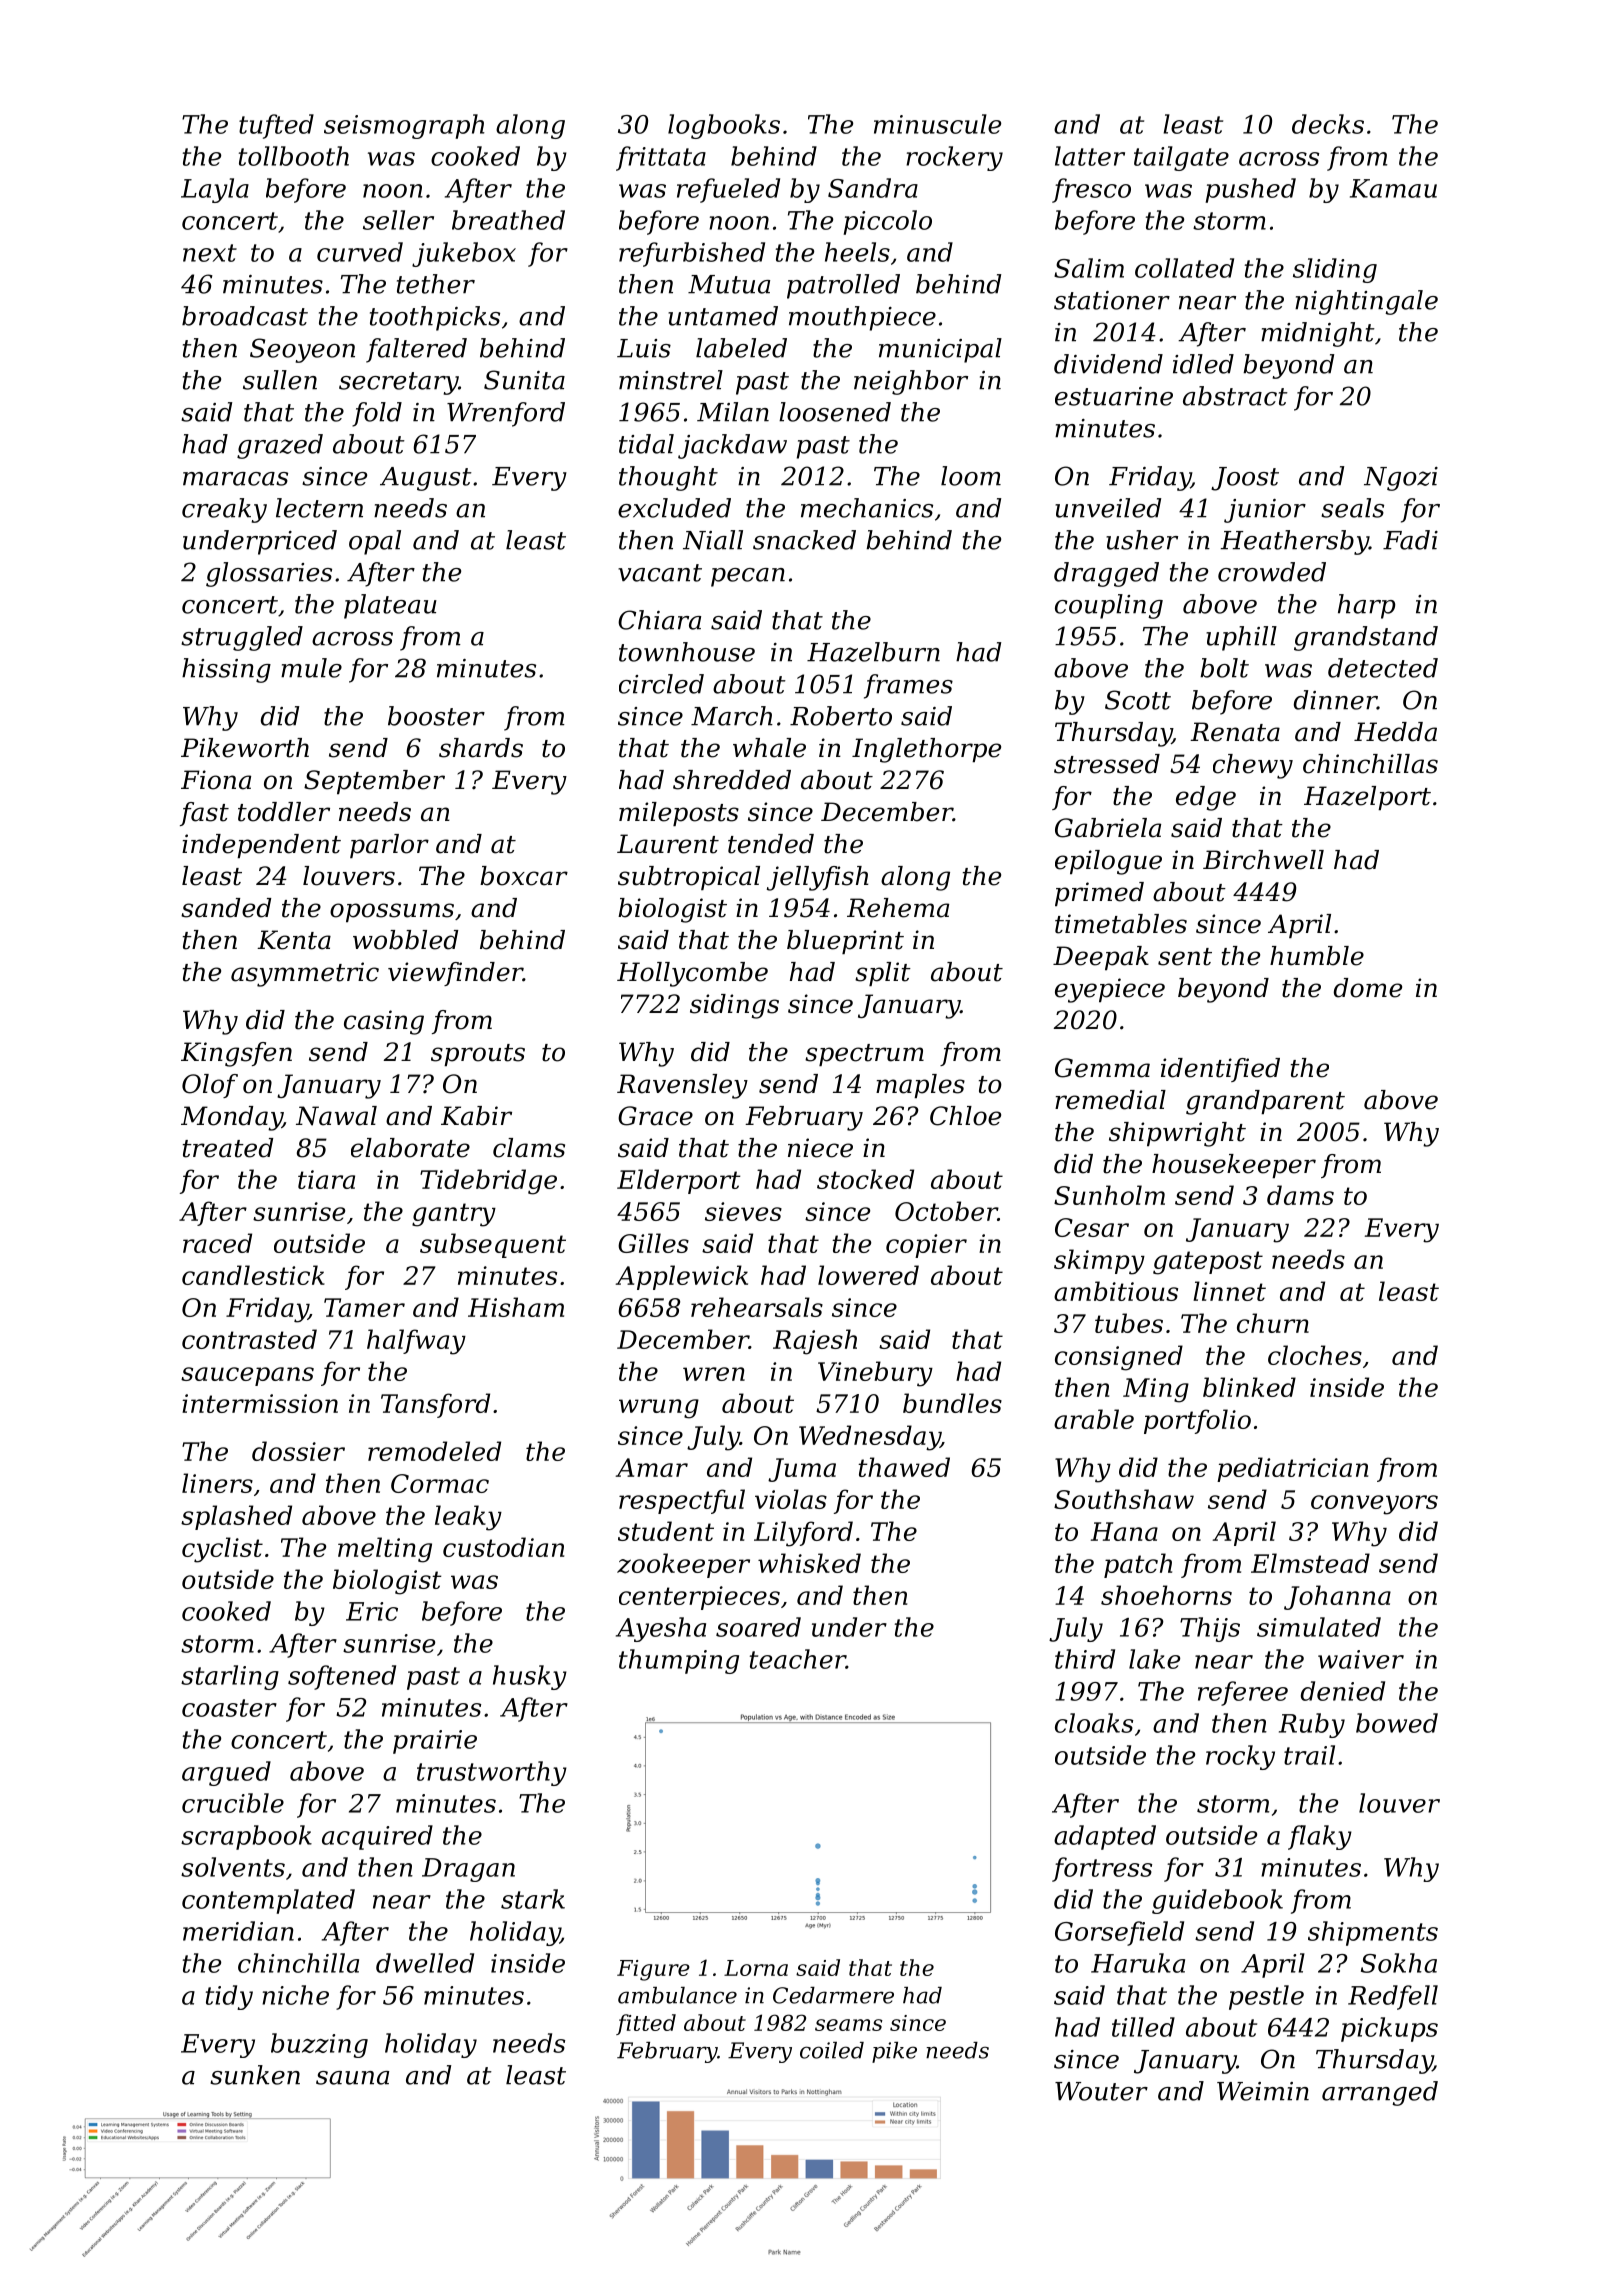 This image has height=2292, width=1620. What do you see at coordinates (1107, 764) in the image?
I see `stressed` at bounding box center [1107, 764].
